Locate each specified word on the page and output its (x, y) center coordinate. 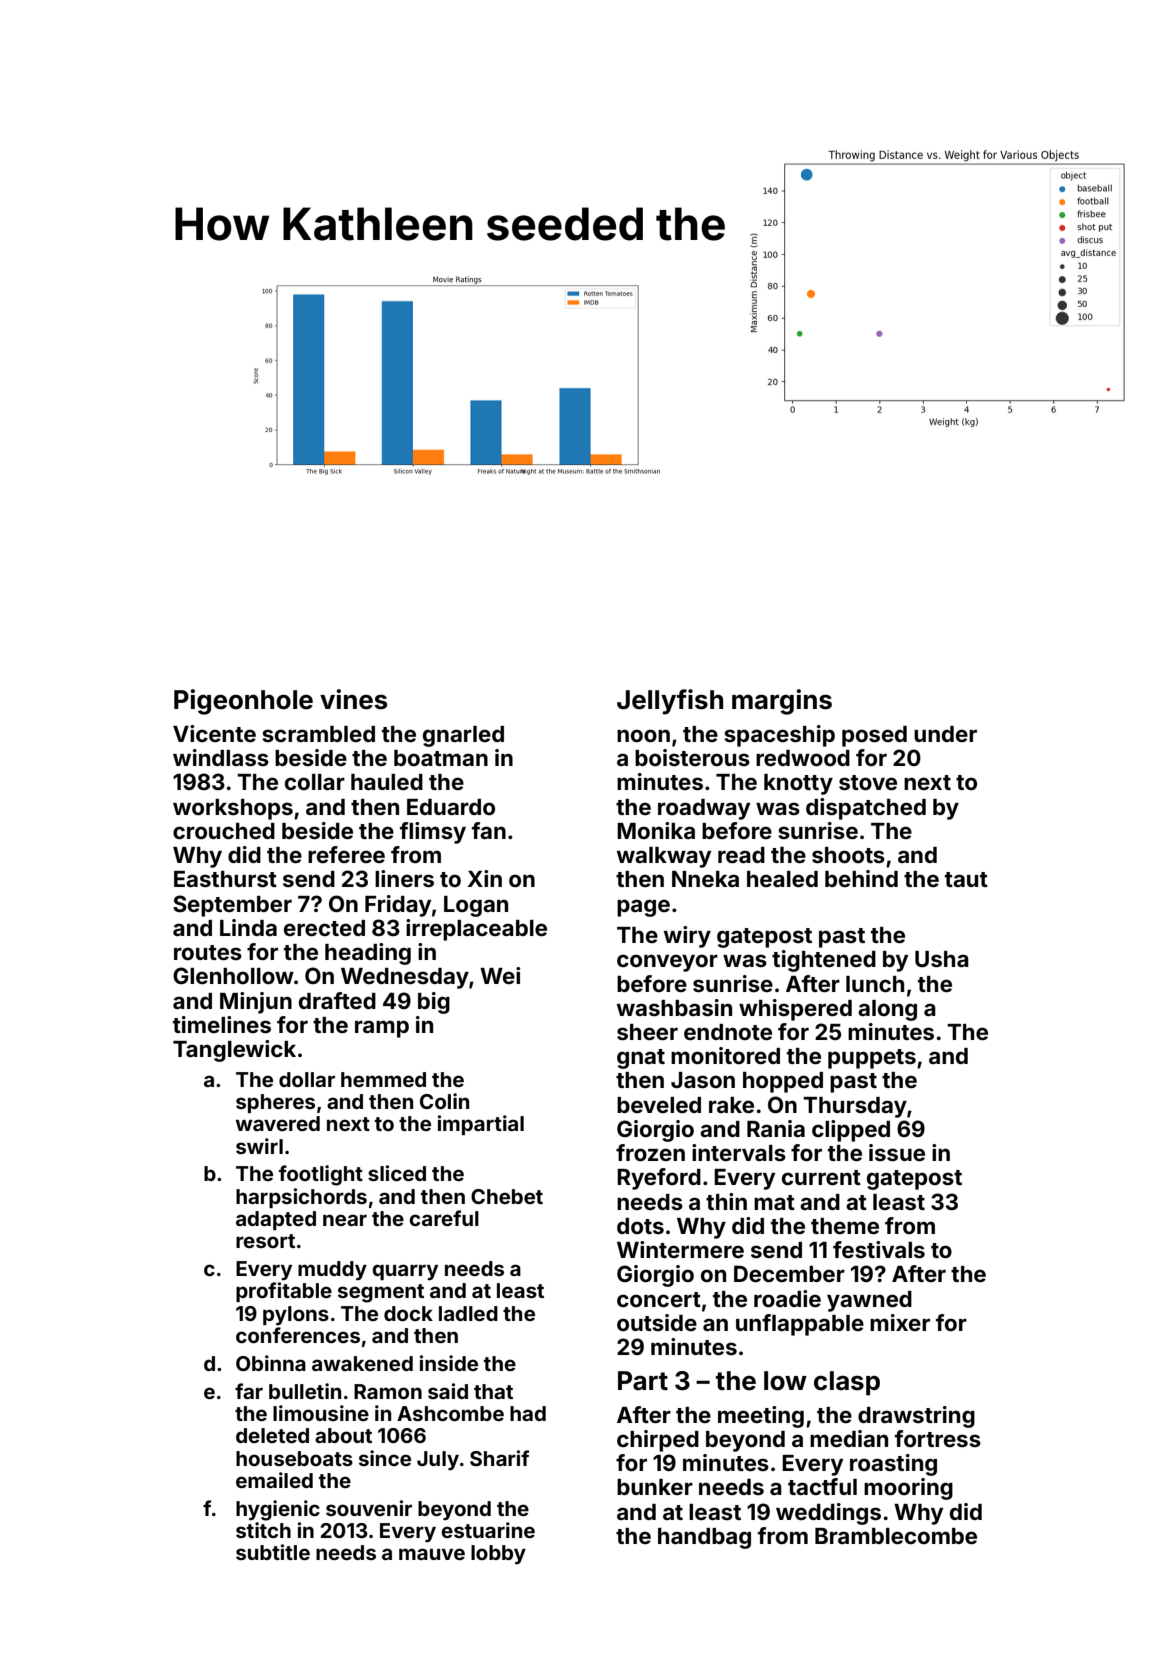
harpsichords (301, 1198)
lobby (498, 1554)
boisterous (692, 757)
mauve (432, 1554)
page (643, 908)
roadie (787, 1298)
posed (874, 736)
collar (315, 782)
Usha (942, 959)
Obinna (271, 1363)
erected (324, 928)
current (821, 1177)
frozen (650, 1152)
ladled (468, 1313)
